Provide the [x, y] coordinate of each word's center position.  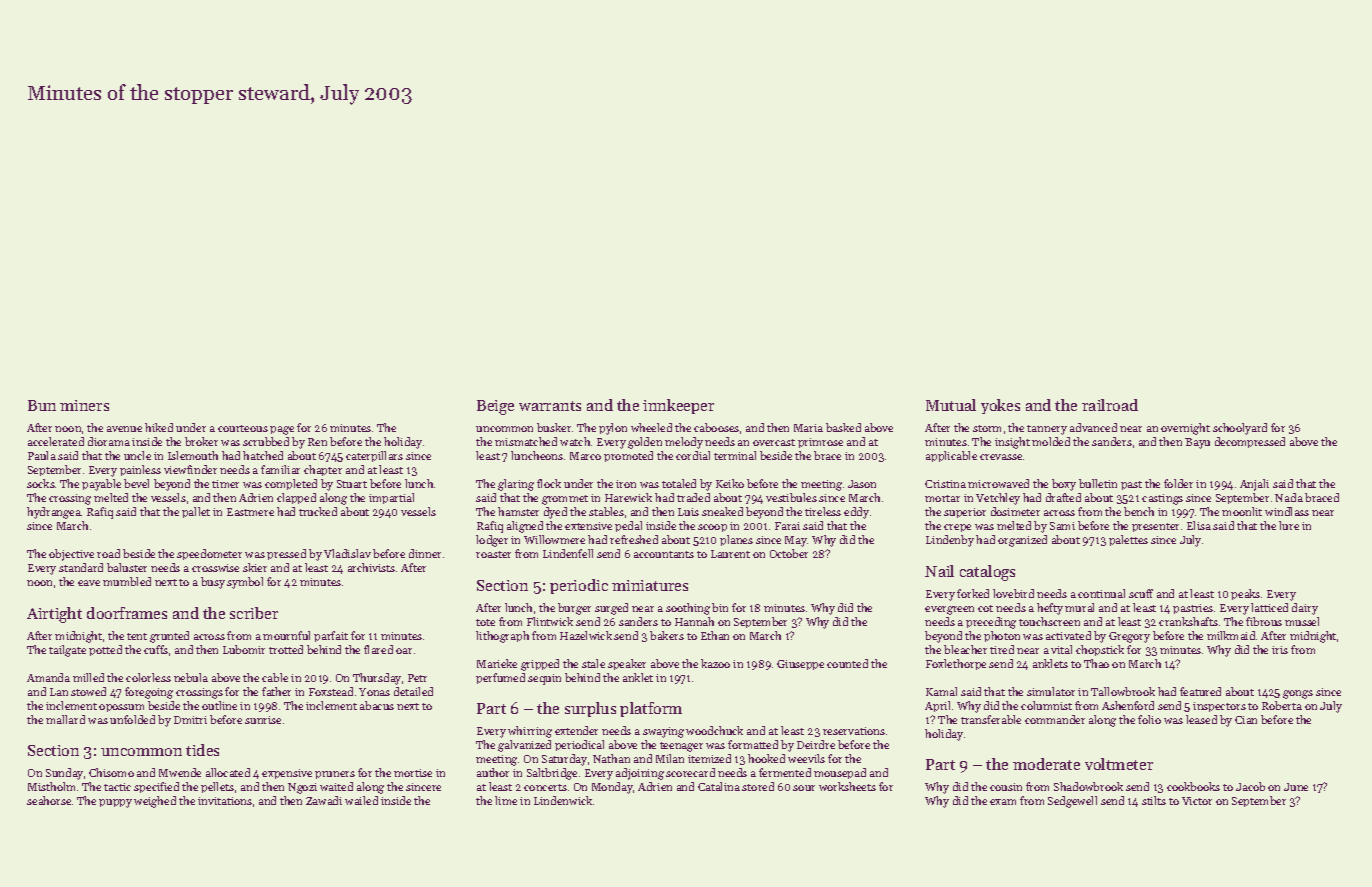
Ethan [715, 635]
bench [1139, 511]
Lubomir [244, 649]
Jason [862, 484]
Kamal [941, 691]
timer [225, 484]
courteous [243, 428]
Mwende [180, 772]
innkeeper [678, 406]
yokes [1000, 406]
